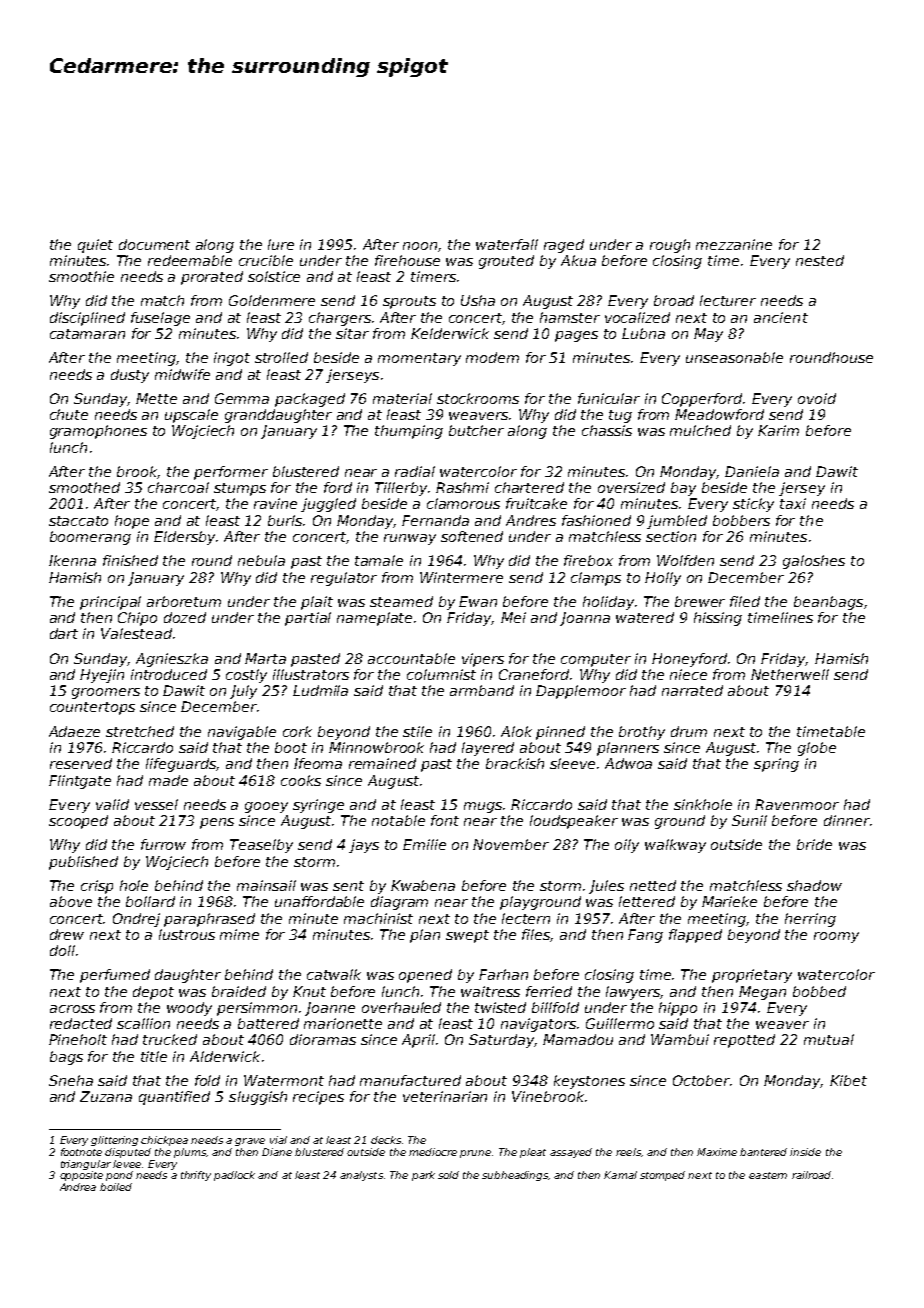  Describe the element at coordinates (607, 430) in the screenshot. I see `chassis` at that location.
